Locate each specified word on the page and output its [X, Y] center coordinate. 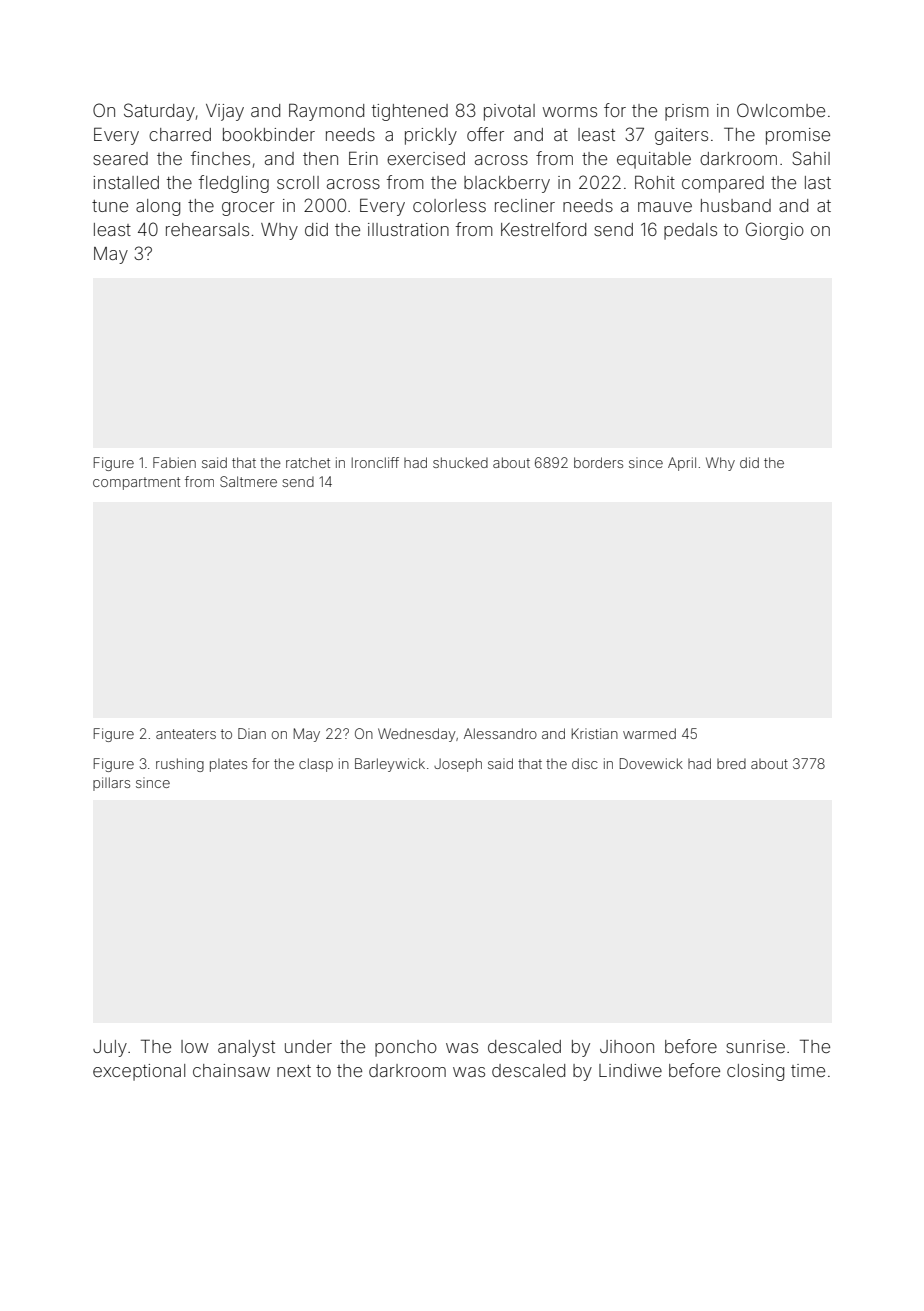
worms [570, 112]
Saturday [159, 112]
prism [687, 112]
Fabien [174, 462]
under [308, 1046]
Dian [252, 733]
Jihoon [627, 1046]
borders [598, 462]
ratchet [308, 462]
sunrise [755, 1046]
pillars [111, 784]
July [110, 1048]
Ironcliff [375, 462]
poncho [406, 1048]
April [682, 464]
